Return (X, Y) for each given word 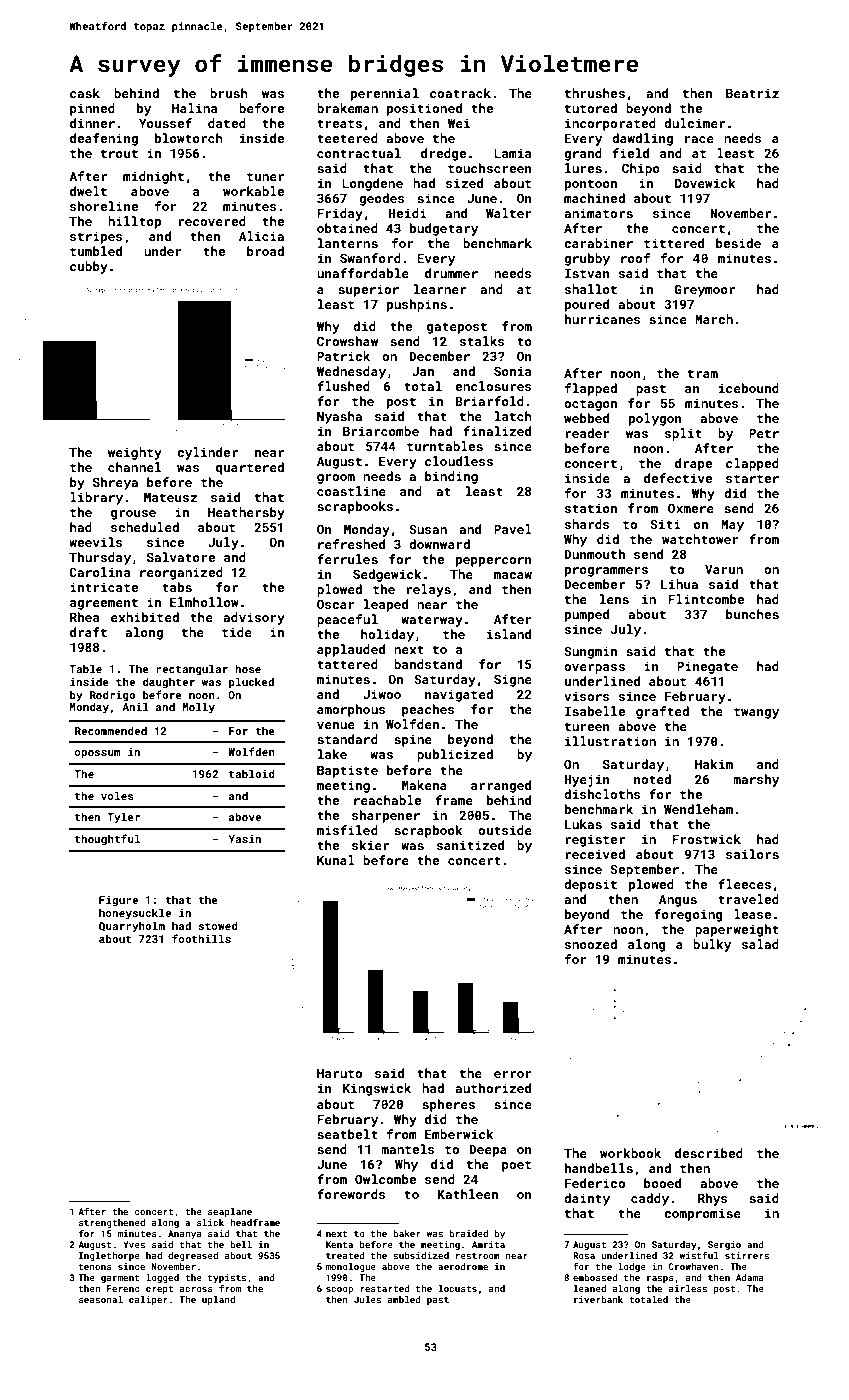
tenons (95, 1267)
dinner (92, 123)
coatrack (460, 93)
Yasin (244, 839)
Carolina (99, 572)
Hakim (714, 764)
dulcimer (694, 123)
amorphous (351, 710)
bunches (752, 614)
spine (413, 740)
